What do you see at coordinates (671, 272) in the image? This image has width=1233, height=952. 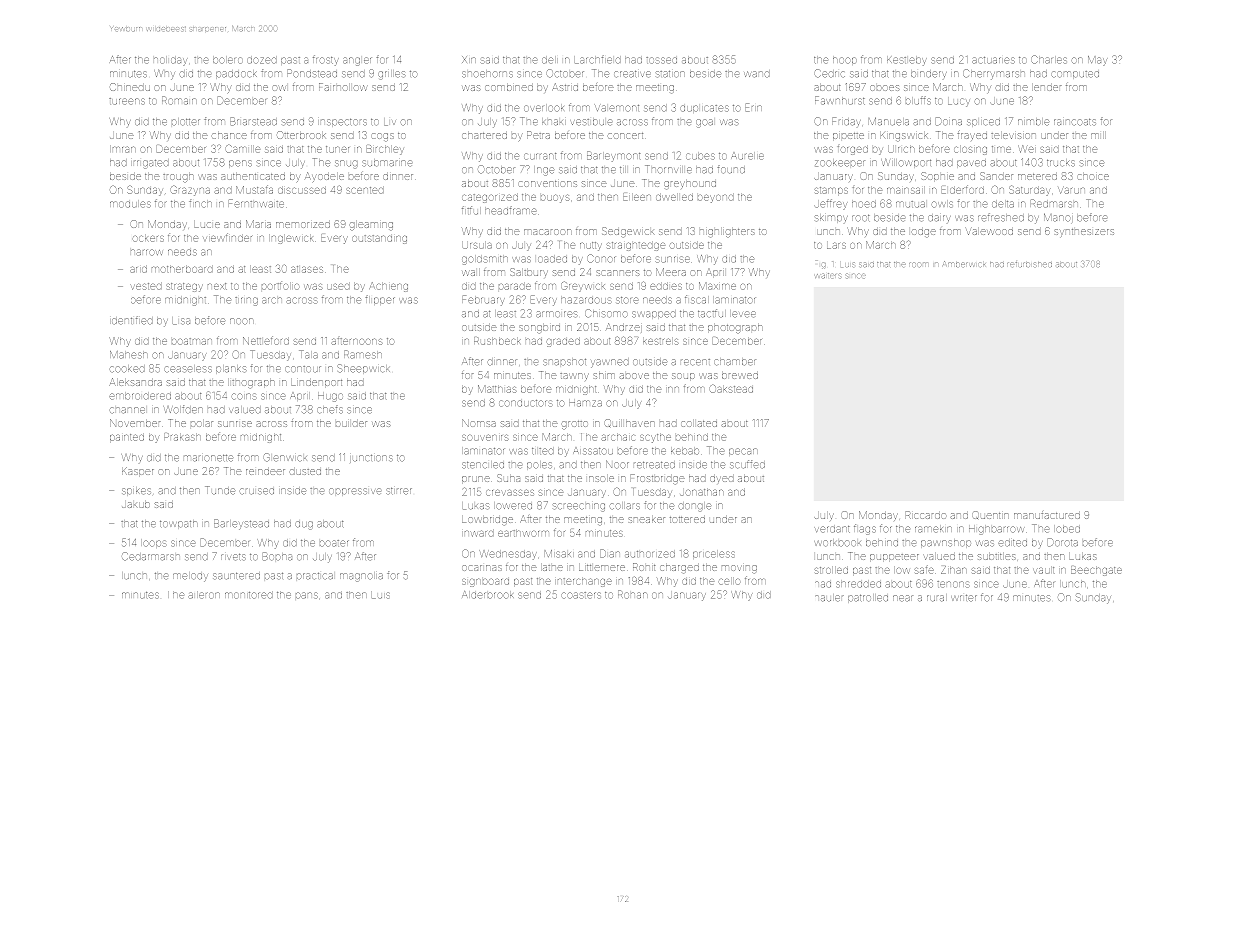 I see `Meera` at bounding box center [671, 272].
